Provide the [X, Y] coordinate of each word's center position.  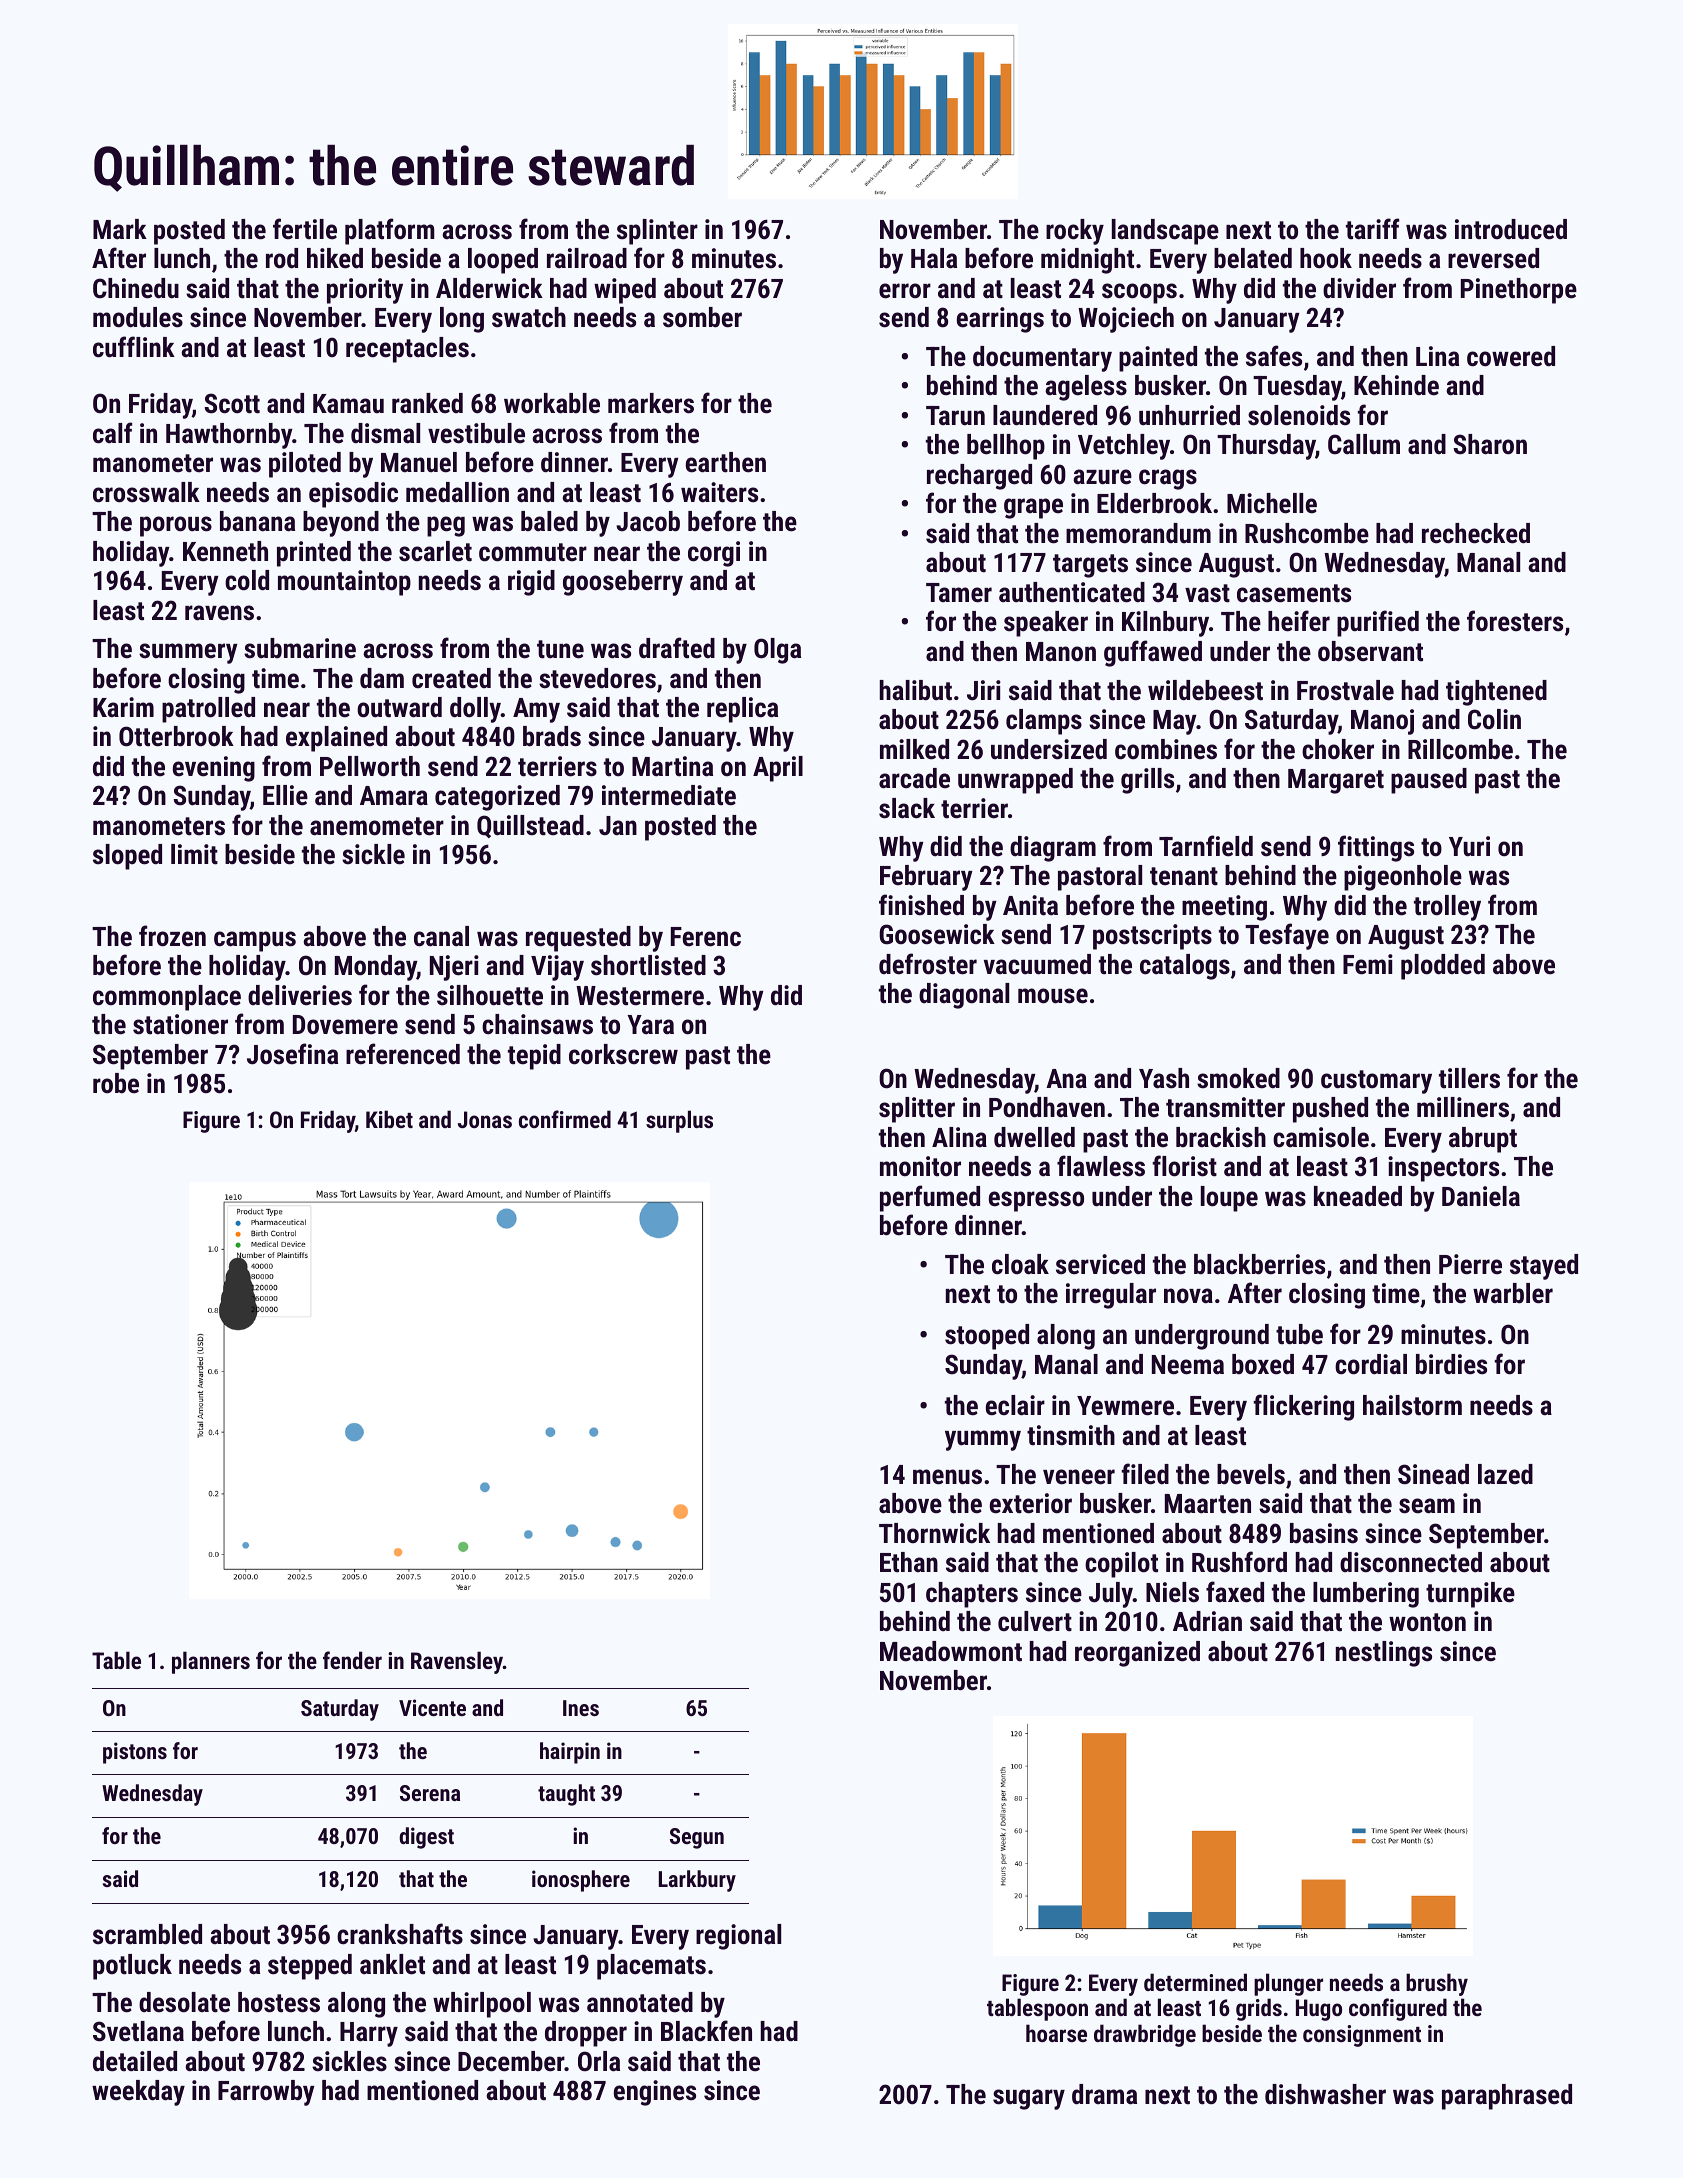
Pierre [1470, 1264]
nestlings [1384, 1654]
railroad [587, 258]
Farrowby [266, 2093]
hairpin [570, 1753]
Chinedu [136, 288]
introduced [1511, 229]
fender [352, 1660]
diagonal [964, 996]
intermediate [669, 795]
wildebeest [1205, 690]
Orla [599, 2061]
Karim [123, 707]
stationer [180, 1024]
